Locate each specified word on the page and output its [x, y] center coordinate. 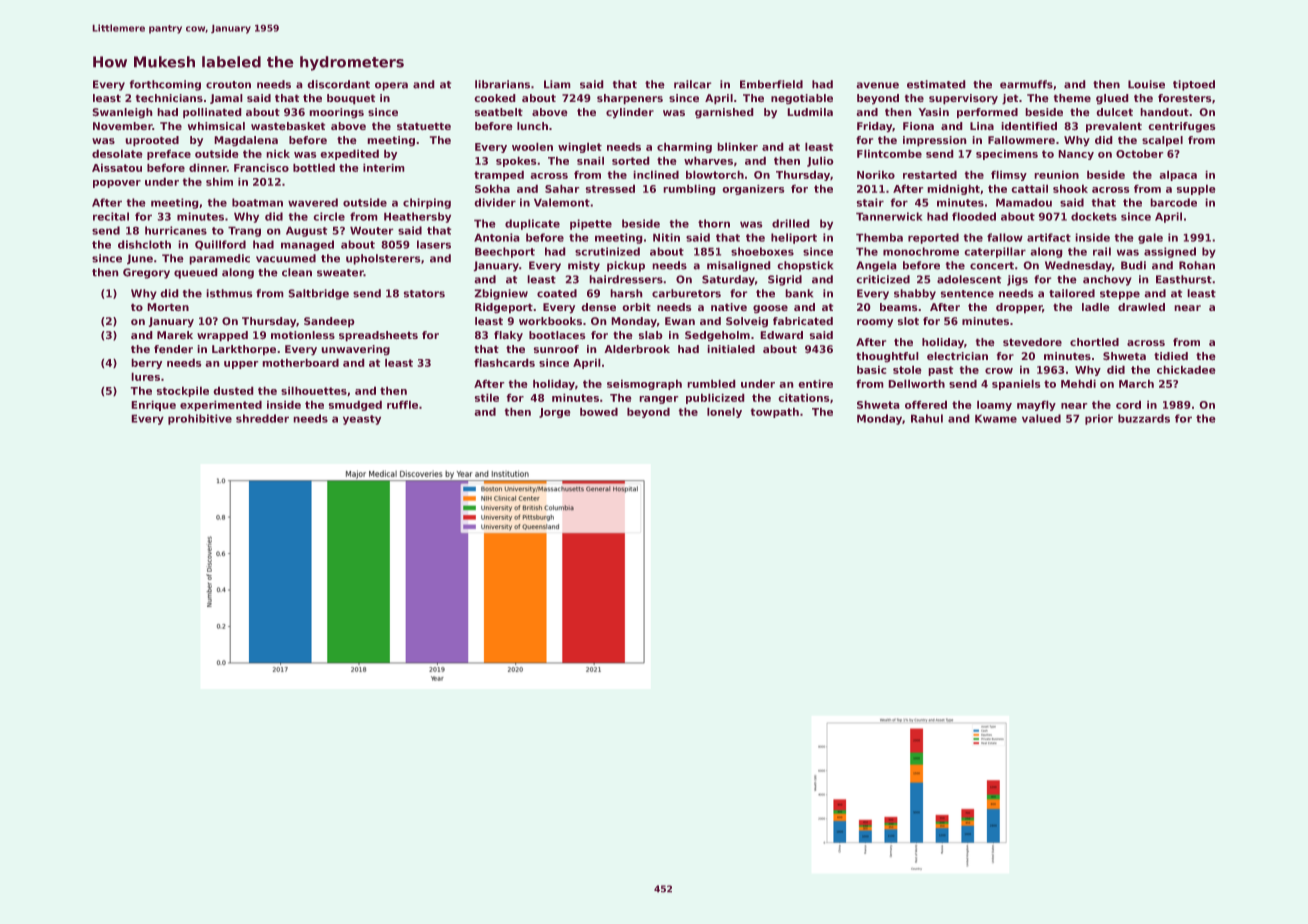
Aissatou [117, 168]
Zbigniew [501, 294]
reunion [1057, 175]
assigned [1170, 252]
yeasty [362, 420]
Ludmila [810, 112]
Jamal [226, 99]
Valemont [562, 202]
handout [1165, 112]
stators [424, 294]
